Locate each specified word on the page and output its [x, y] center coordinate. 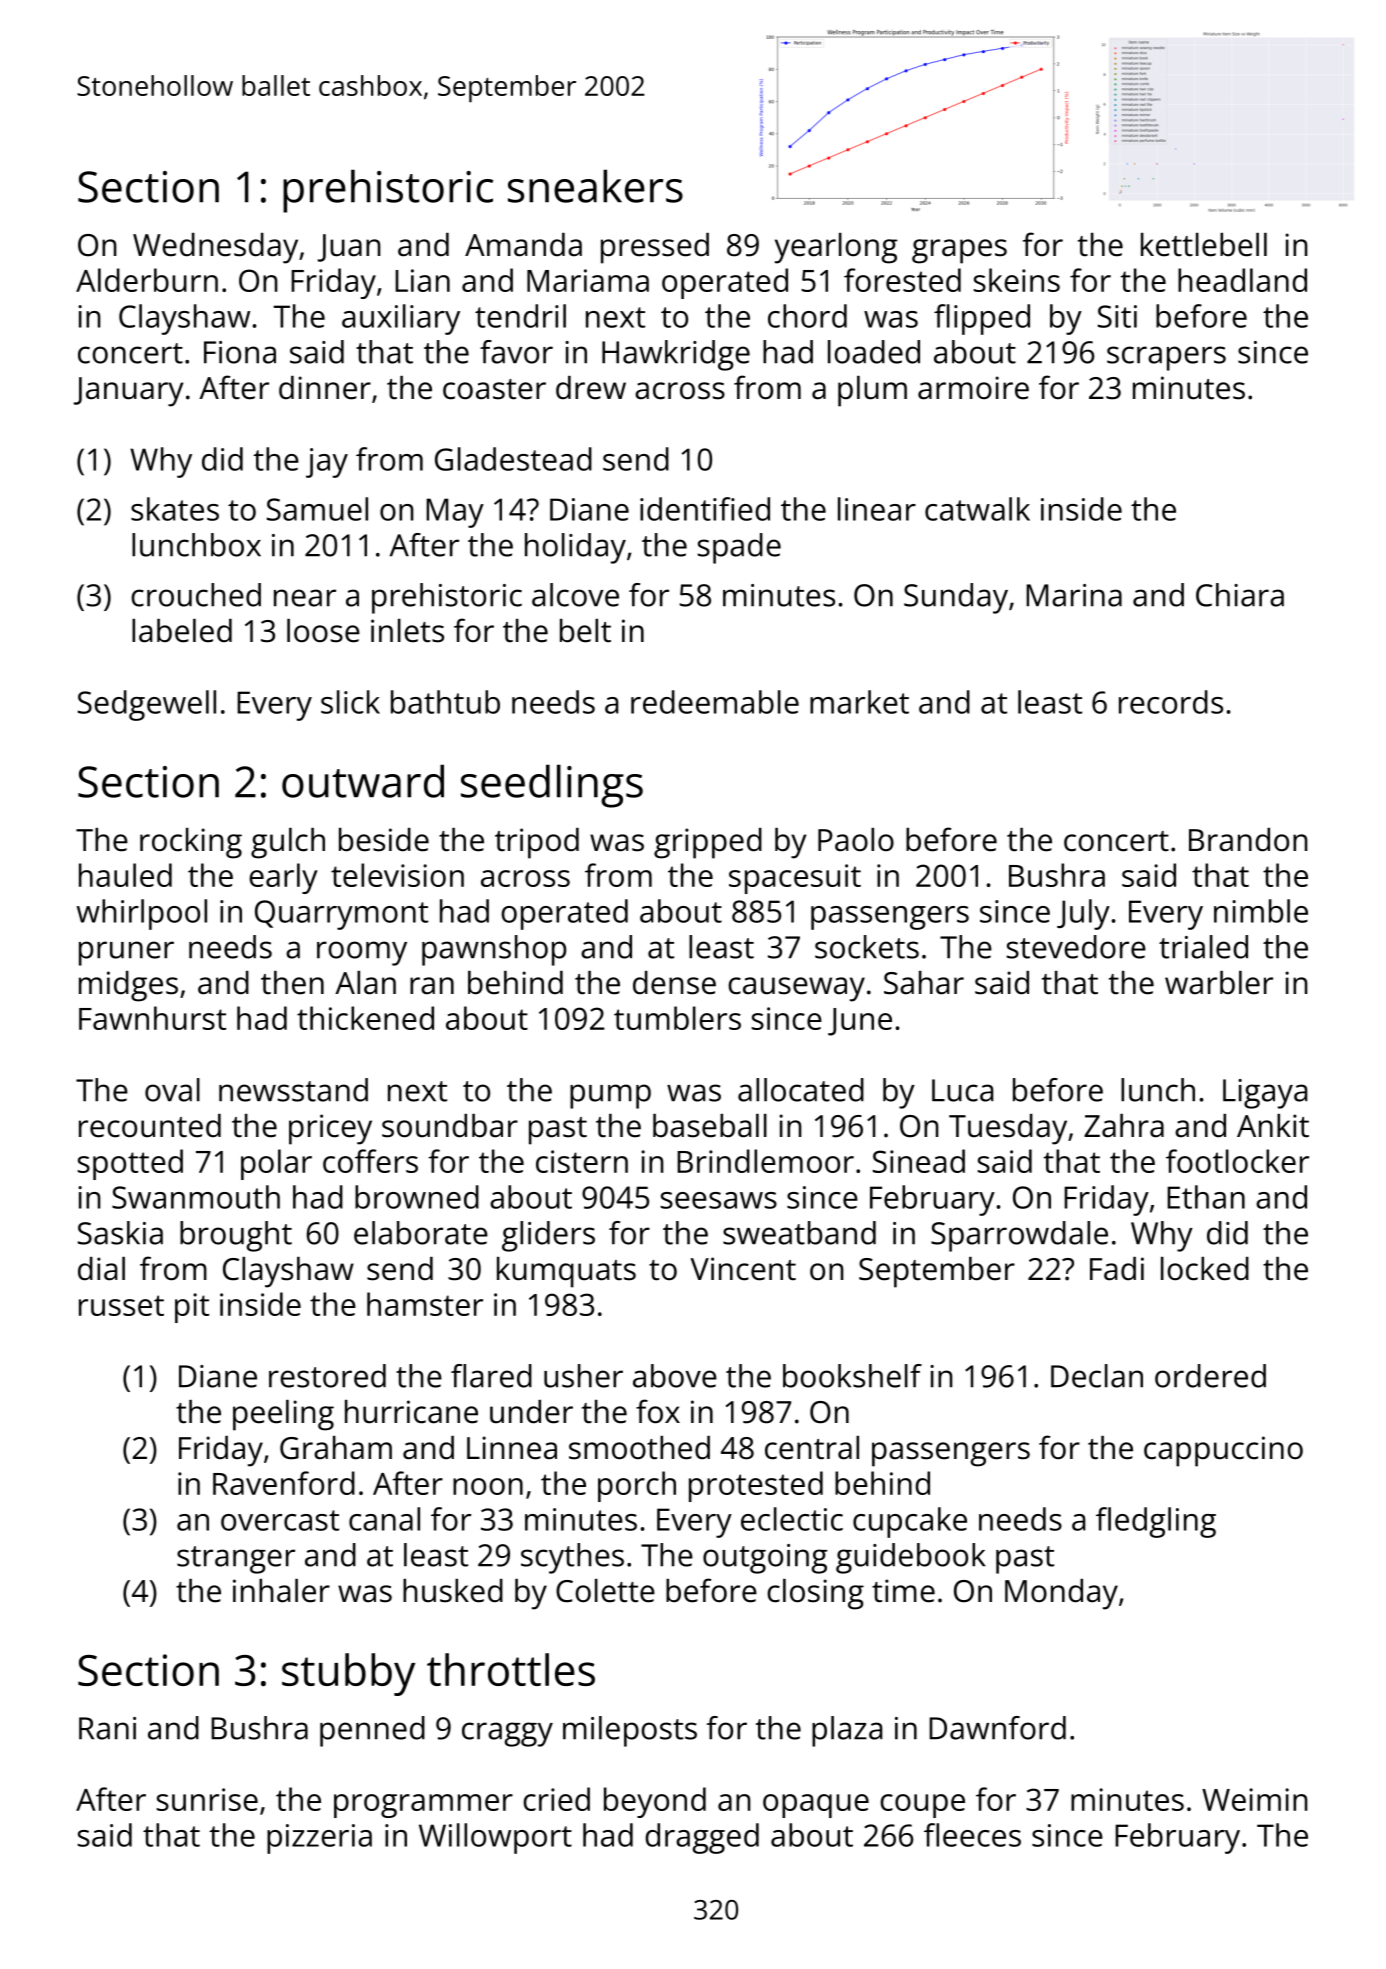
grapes [959, 251]
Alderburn [147, 280]
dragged [702, 1838]
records [1171, 702]
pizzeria [319, 1839]
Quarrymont [341, 915]
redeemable [715, 702]
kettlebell [1204, 245]
